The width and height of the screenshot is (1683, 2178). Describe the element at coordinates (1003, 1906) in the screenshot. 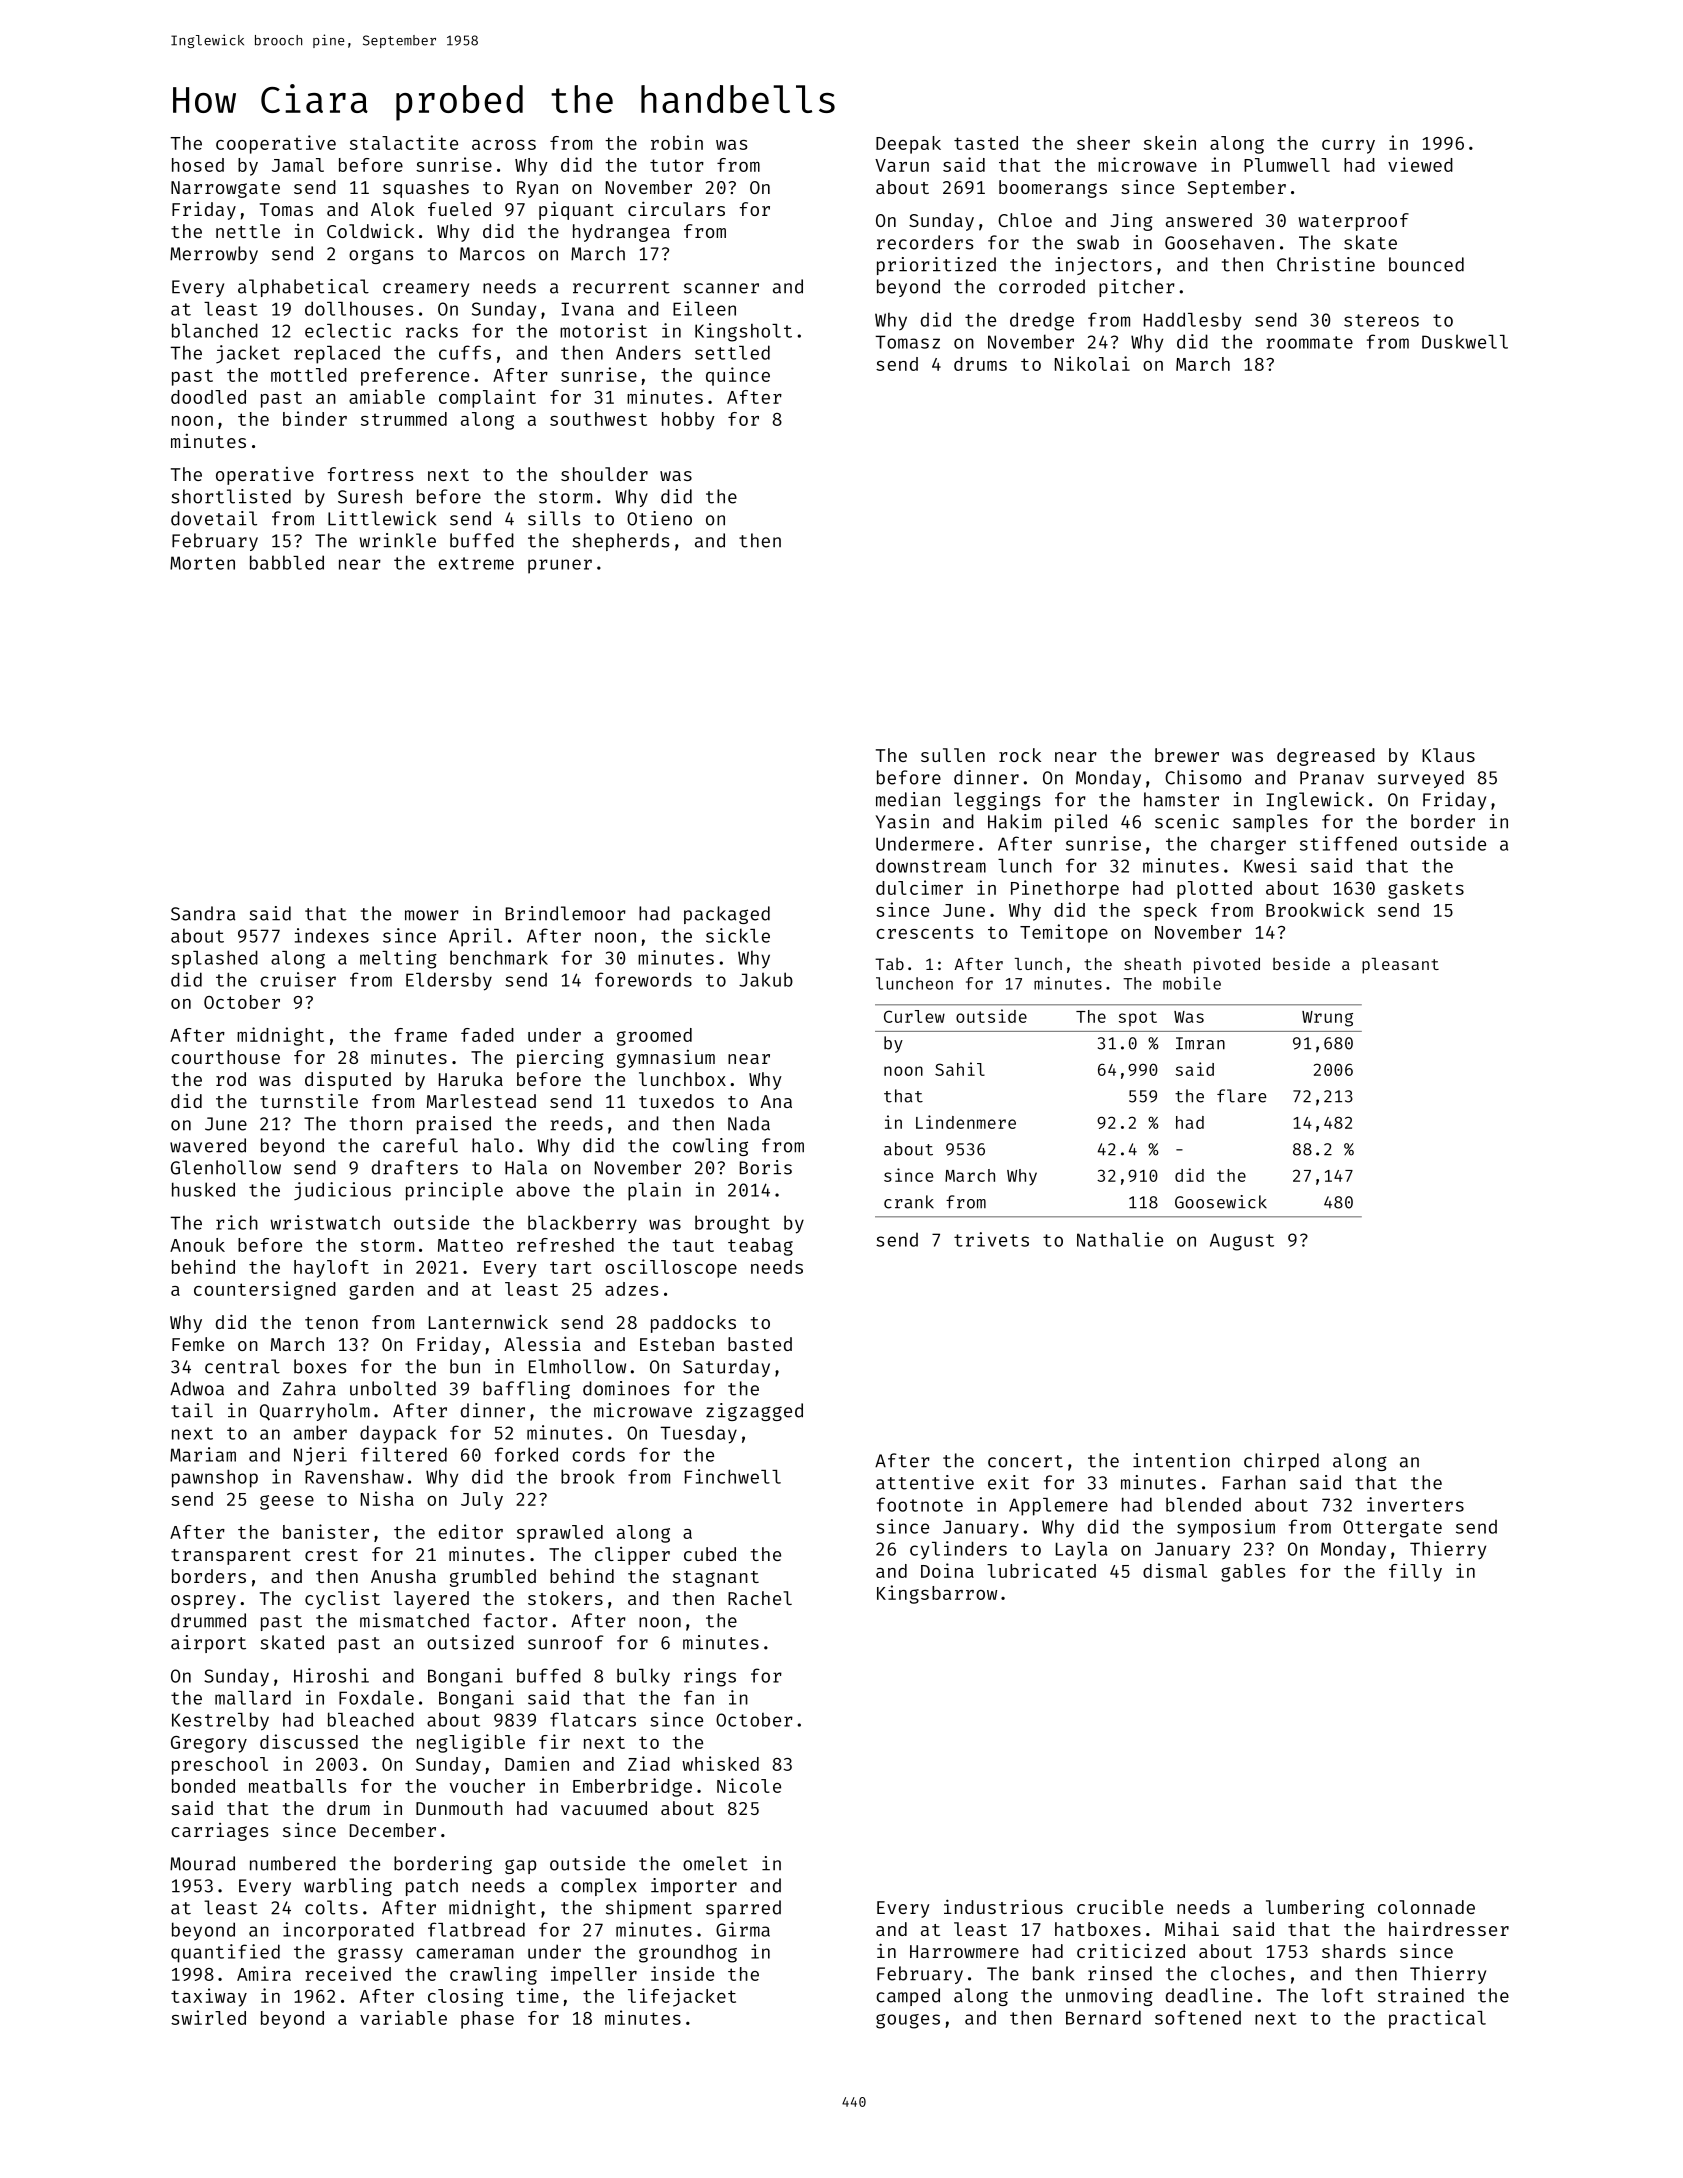

I see `industrious` at that location.
